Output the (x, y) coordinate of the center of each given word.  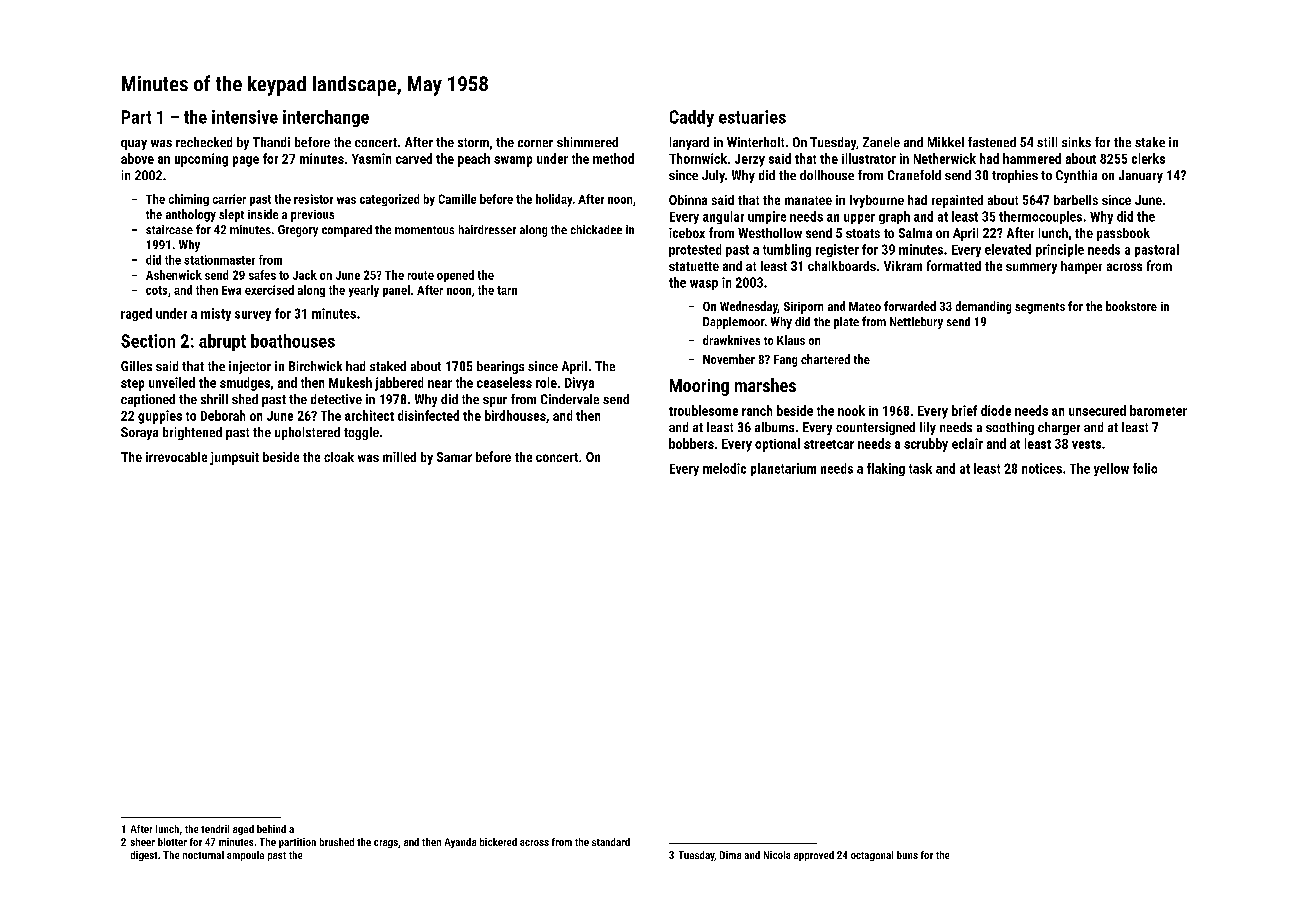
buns (907, 855)
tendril (215, 829)
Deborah (223, 415)
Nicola (777, 855)
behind (271, 829)
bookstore (1131, 306)
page (246, 161)
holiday (554, 200)
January (1141, 176)
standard (611, 842)
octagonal (872, 856)
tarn (507, 290)
